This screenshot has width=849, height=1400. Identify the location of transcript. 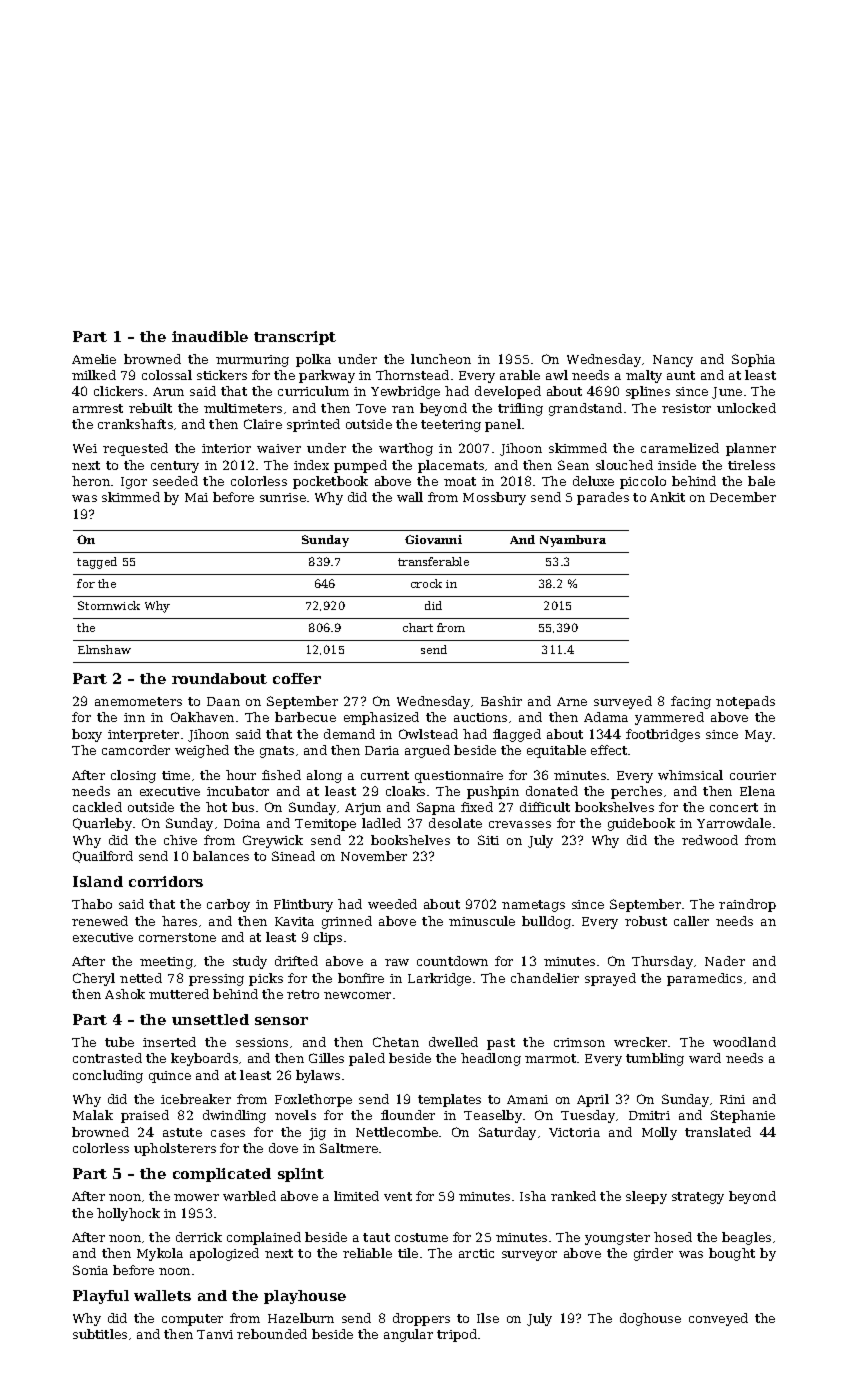
(295, 338).
